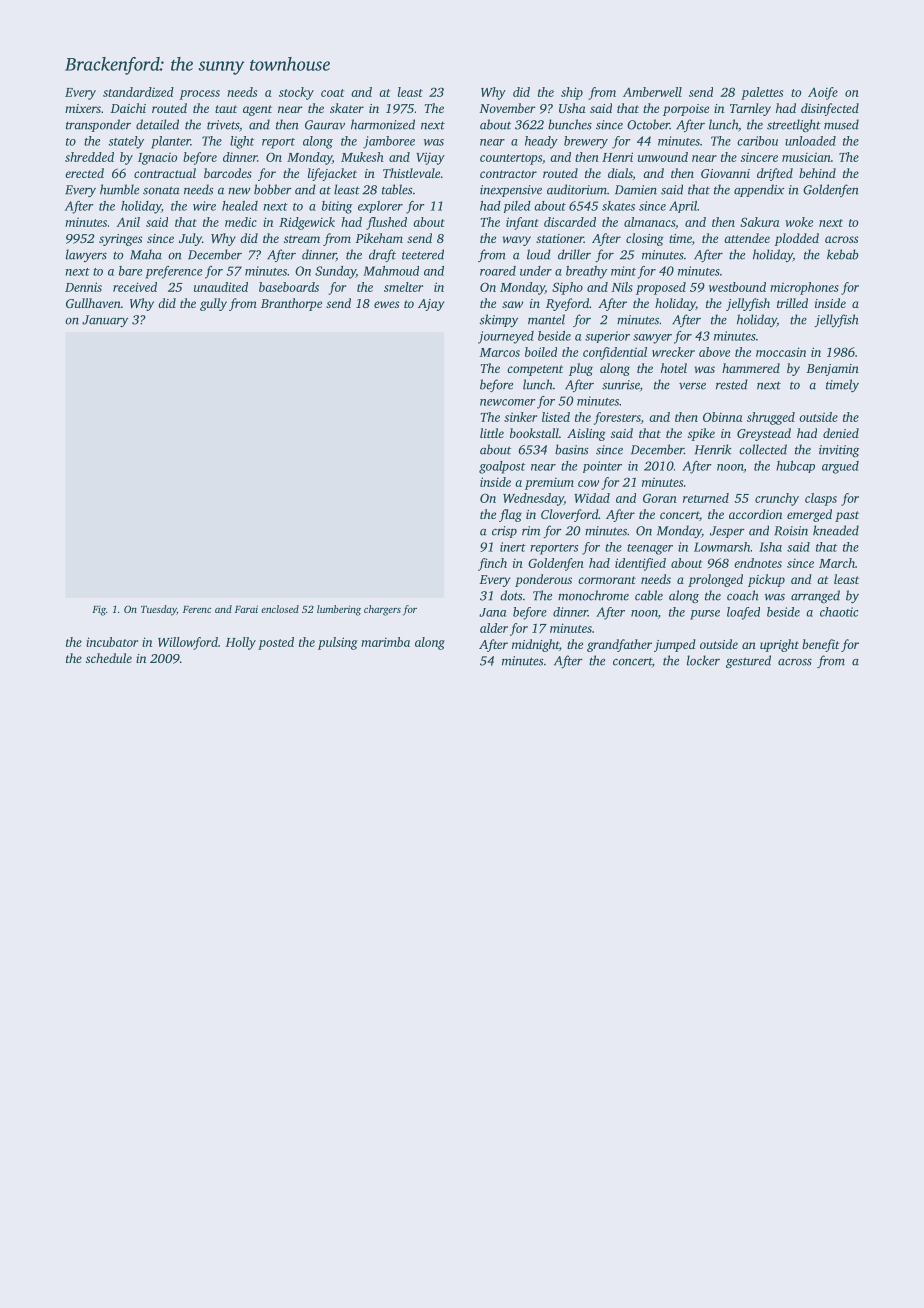  Describe the element at coordinates (296, 93) in the screenshot. I see `stocky` at that location.
